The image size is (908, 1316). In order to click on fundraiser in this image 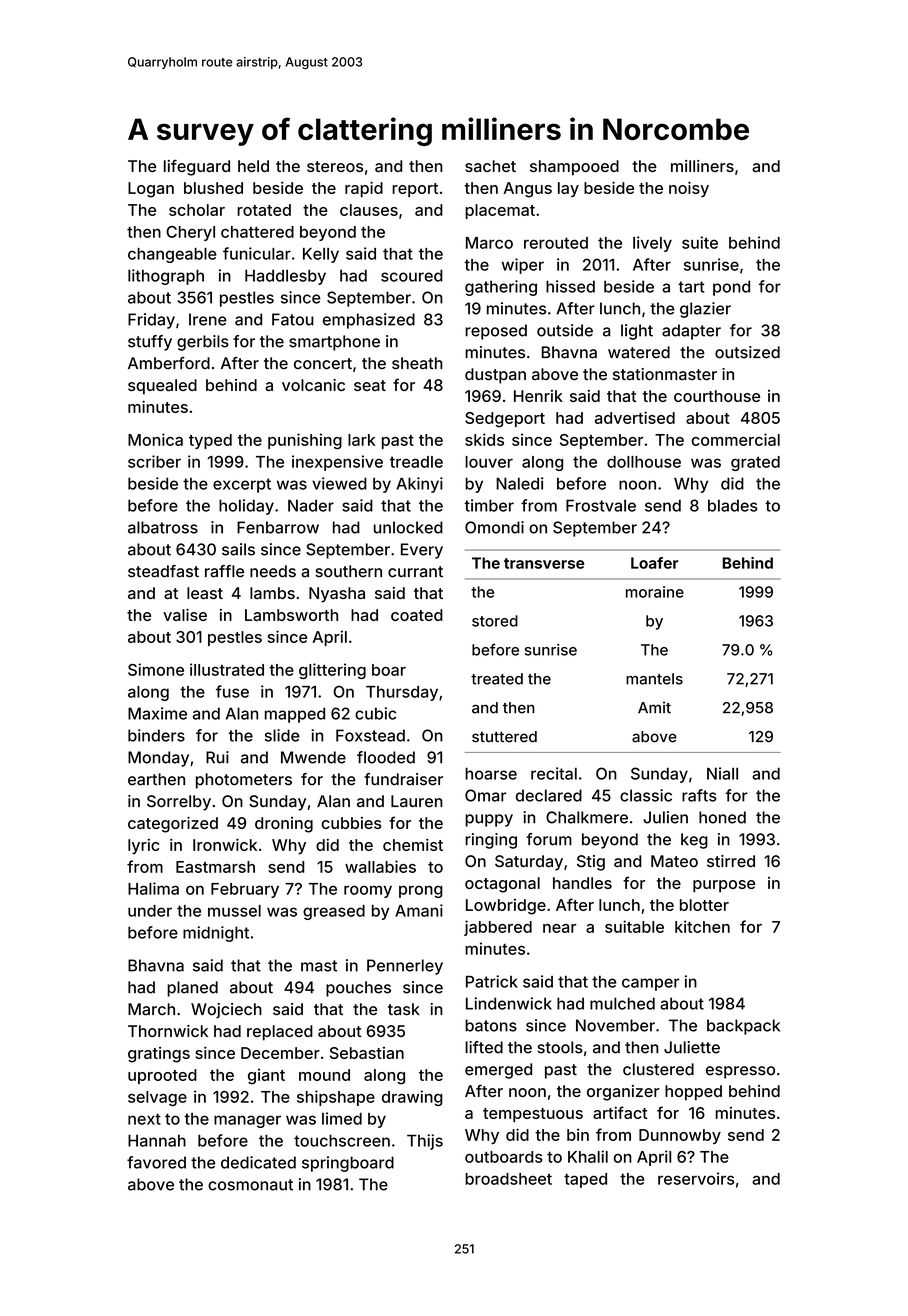, I will do `click(403, 779)`.
